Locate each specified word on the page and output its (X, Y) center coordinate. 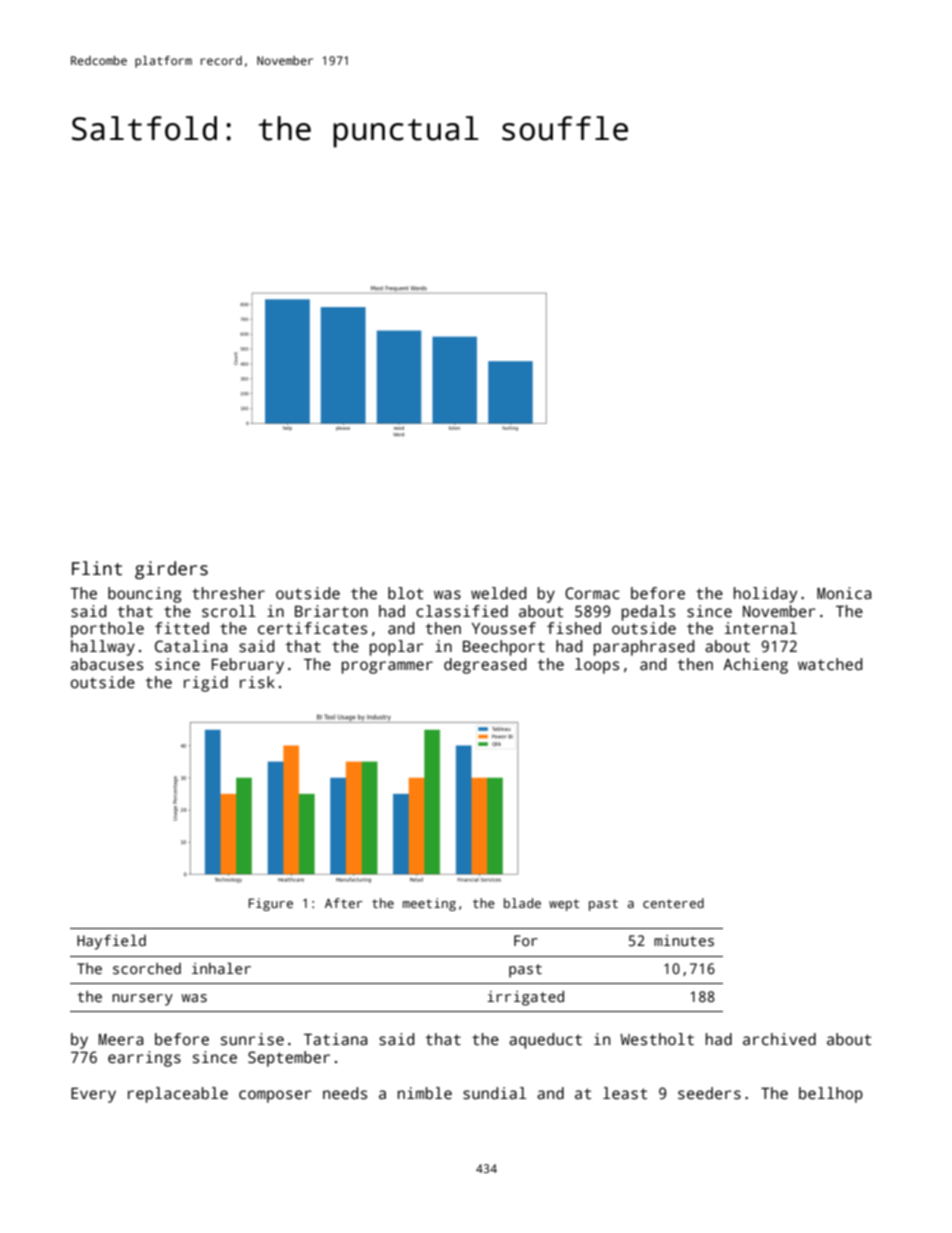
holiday (765, 595)
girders (171, 570)
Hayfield (111, 942)
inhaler (221, 968)
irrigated (525, 998)
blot (405, 593)
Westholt (657, 1039)
